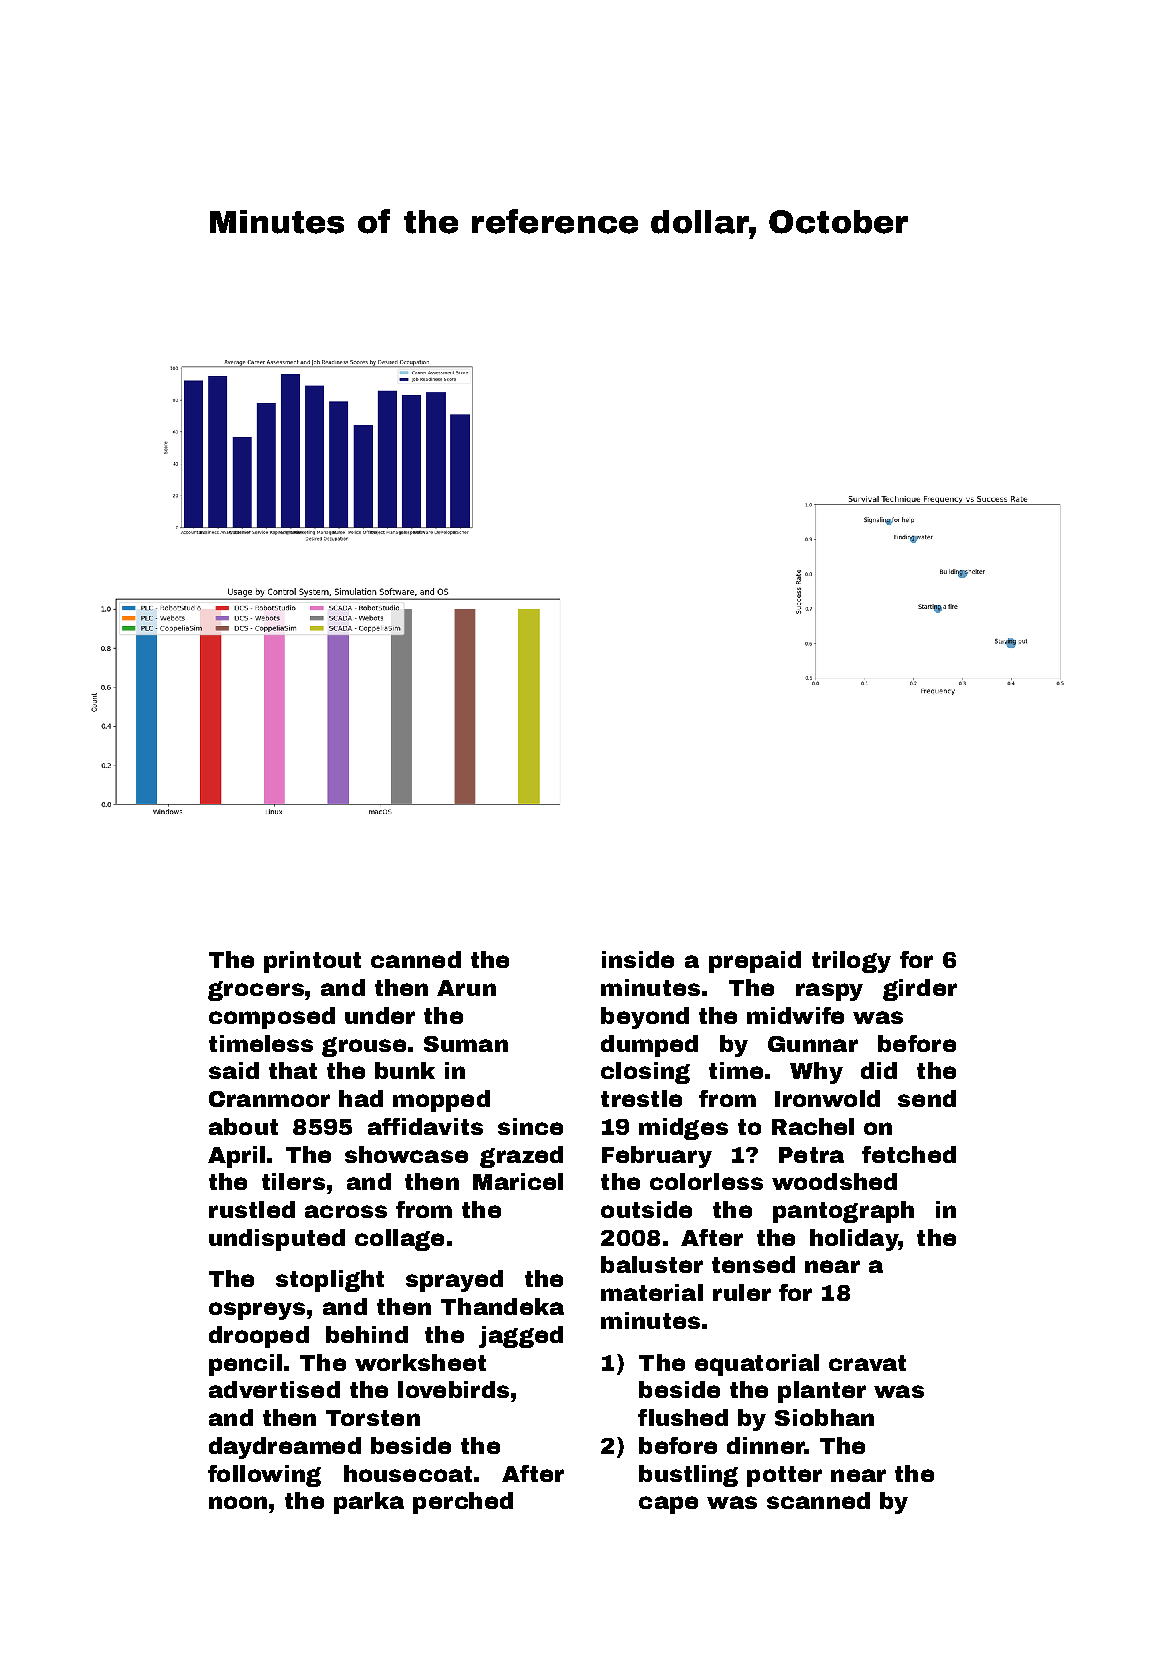 Image resolution: width=1165 pixels, height=1654 pixels. I want to click on advertised, so click(274, 1389).
